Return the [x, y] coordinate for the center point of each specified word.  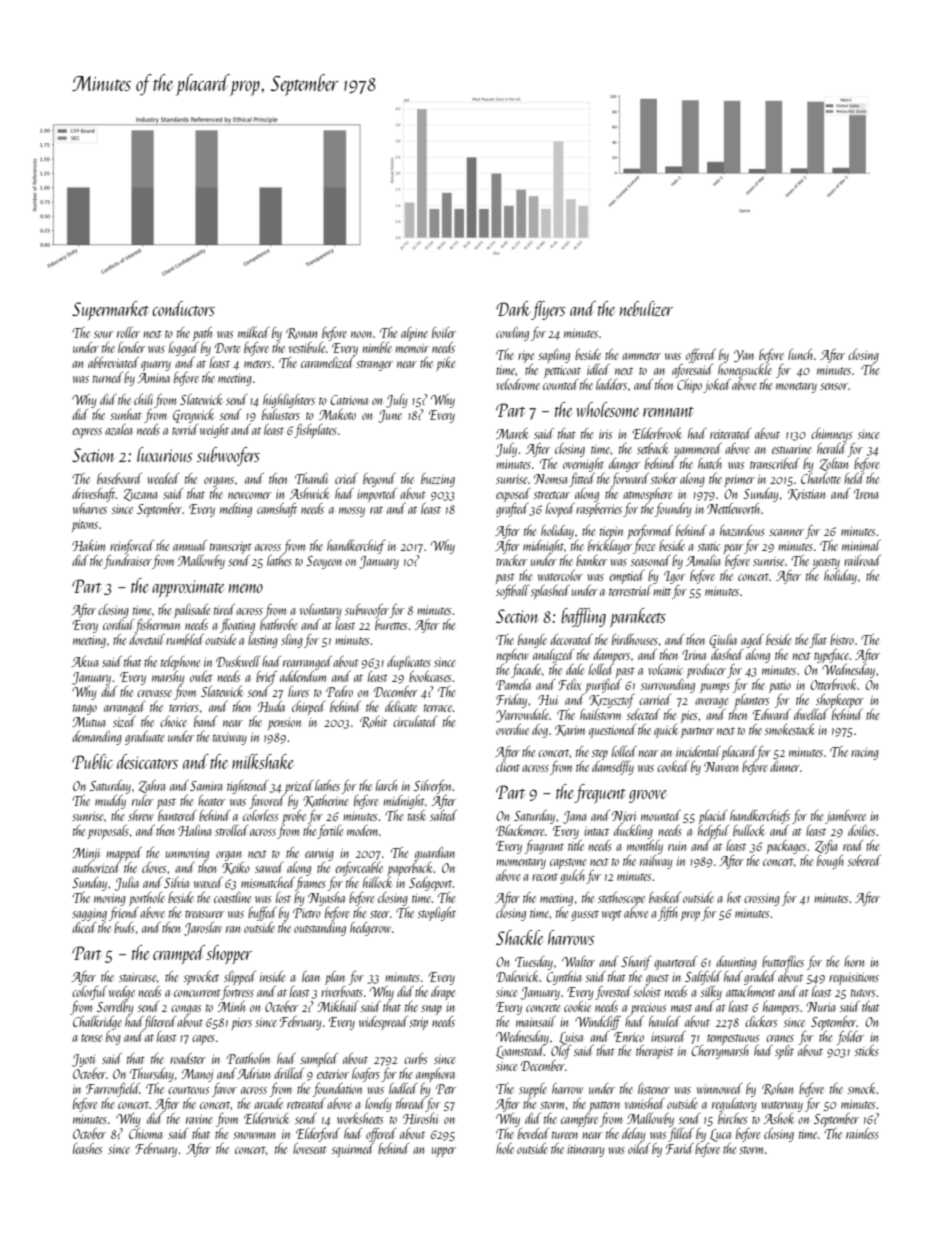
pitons [85, 525]
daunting [736, 963]
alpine [414, 334]
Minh [231, 1006]
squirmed [353, 1150]
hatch [710, 463]
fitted [582, 480]
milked [253, 332]
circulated [415, 721]
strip [418, 1023]
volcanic [665, 669]
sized [124, 721]
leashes [88, 1148]
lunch [800, 354]
